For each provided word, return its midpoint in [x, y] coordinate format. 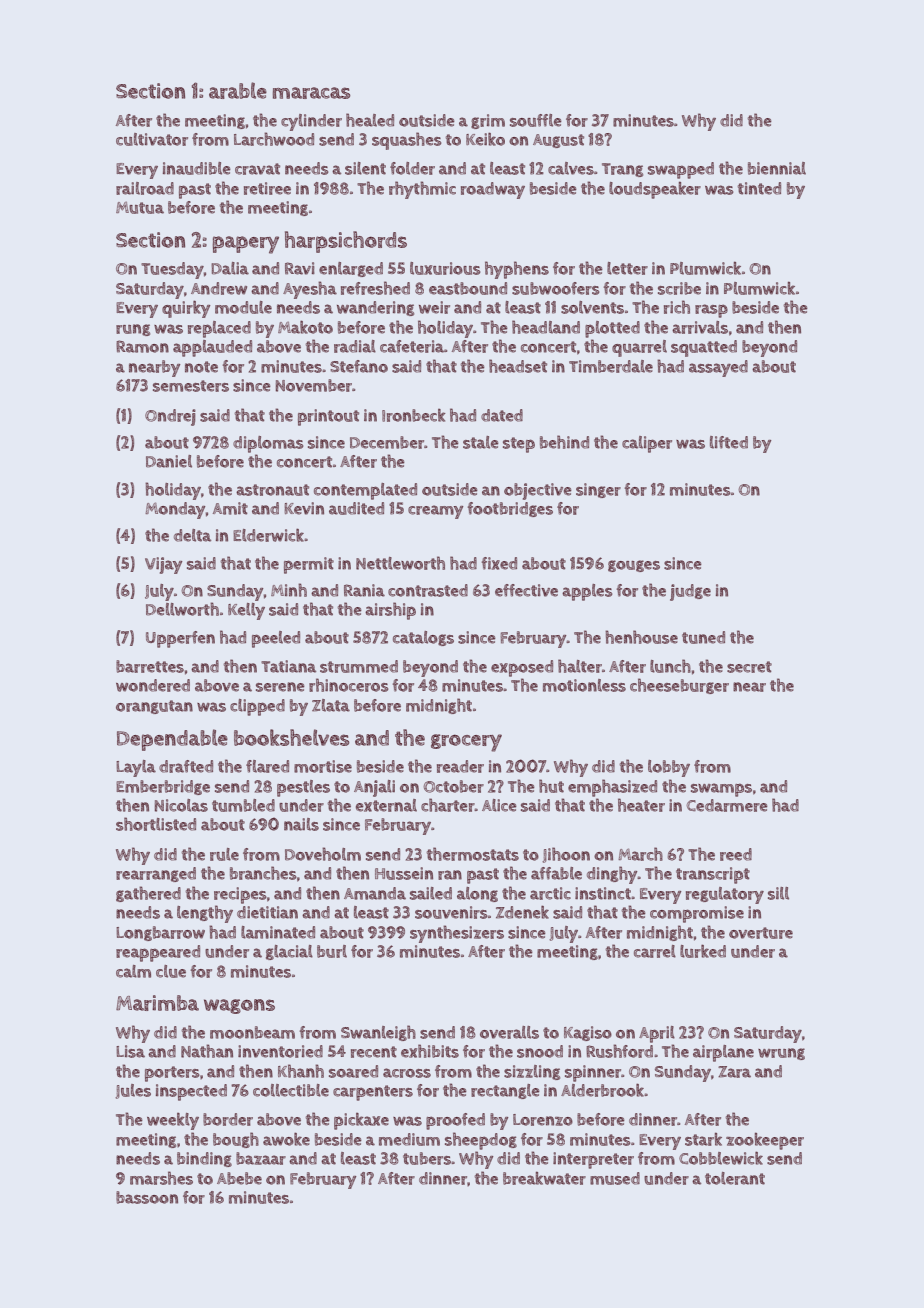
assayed [718, 368]
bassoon [147, 1197]
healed [370, 120]
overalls [509, 1032]
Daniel [169, 461]
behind [564, 442]
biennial [777, 168]
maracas [311, 93]
